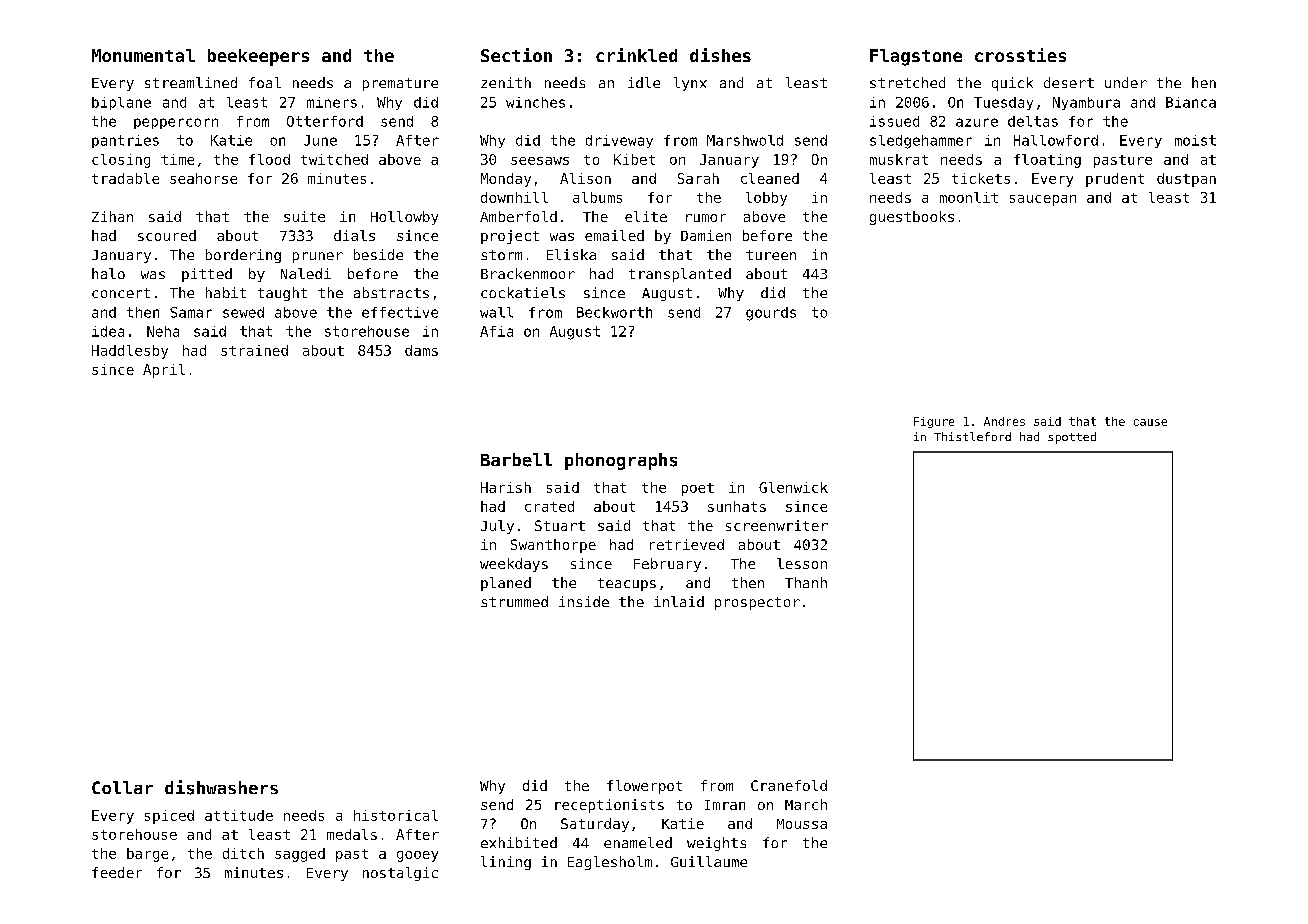 This image has width=1308, height=924. What do you see at coordinates (610, 863) in the image?
I see `Eaglesholm` at bounding box center [610, 863].
